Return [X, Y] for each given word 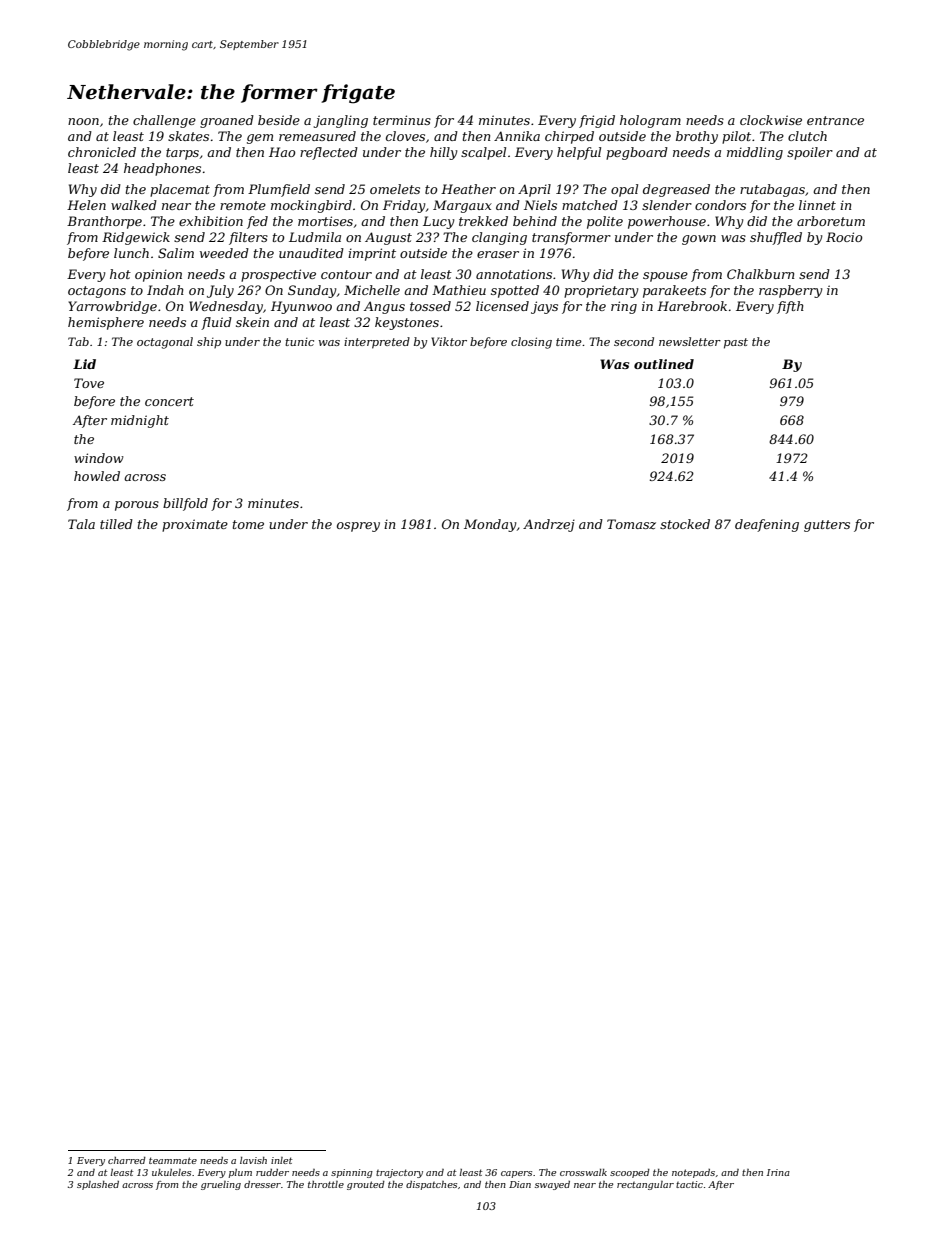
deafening [767, 525]
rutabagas [772, 190]
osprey [358, 527]
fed [257, 222]
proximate [195, 525]
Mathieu [459, 290]
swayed [552, 1185]
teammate [173, 1160]
